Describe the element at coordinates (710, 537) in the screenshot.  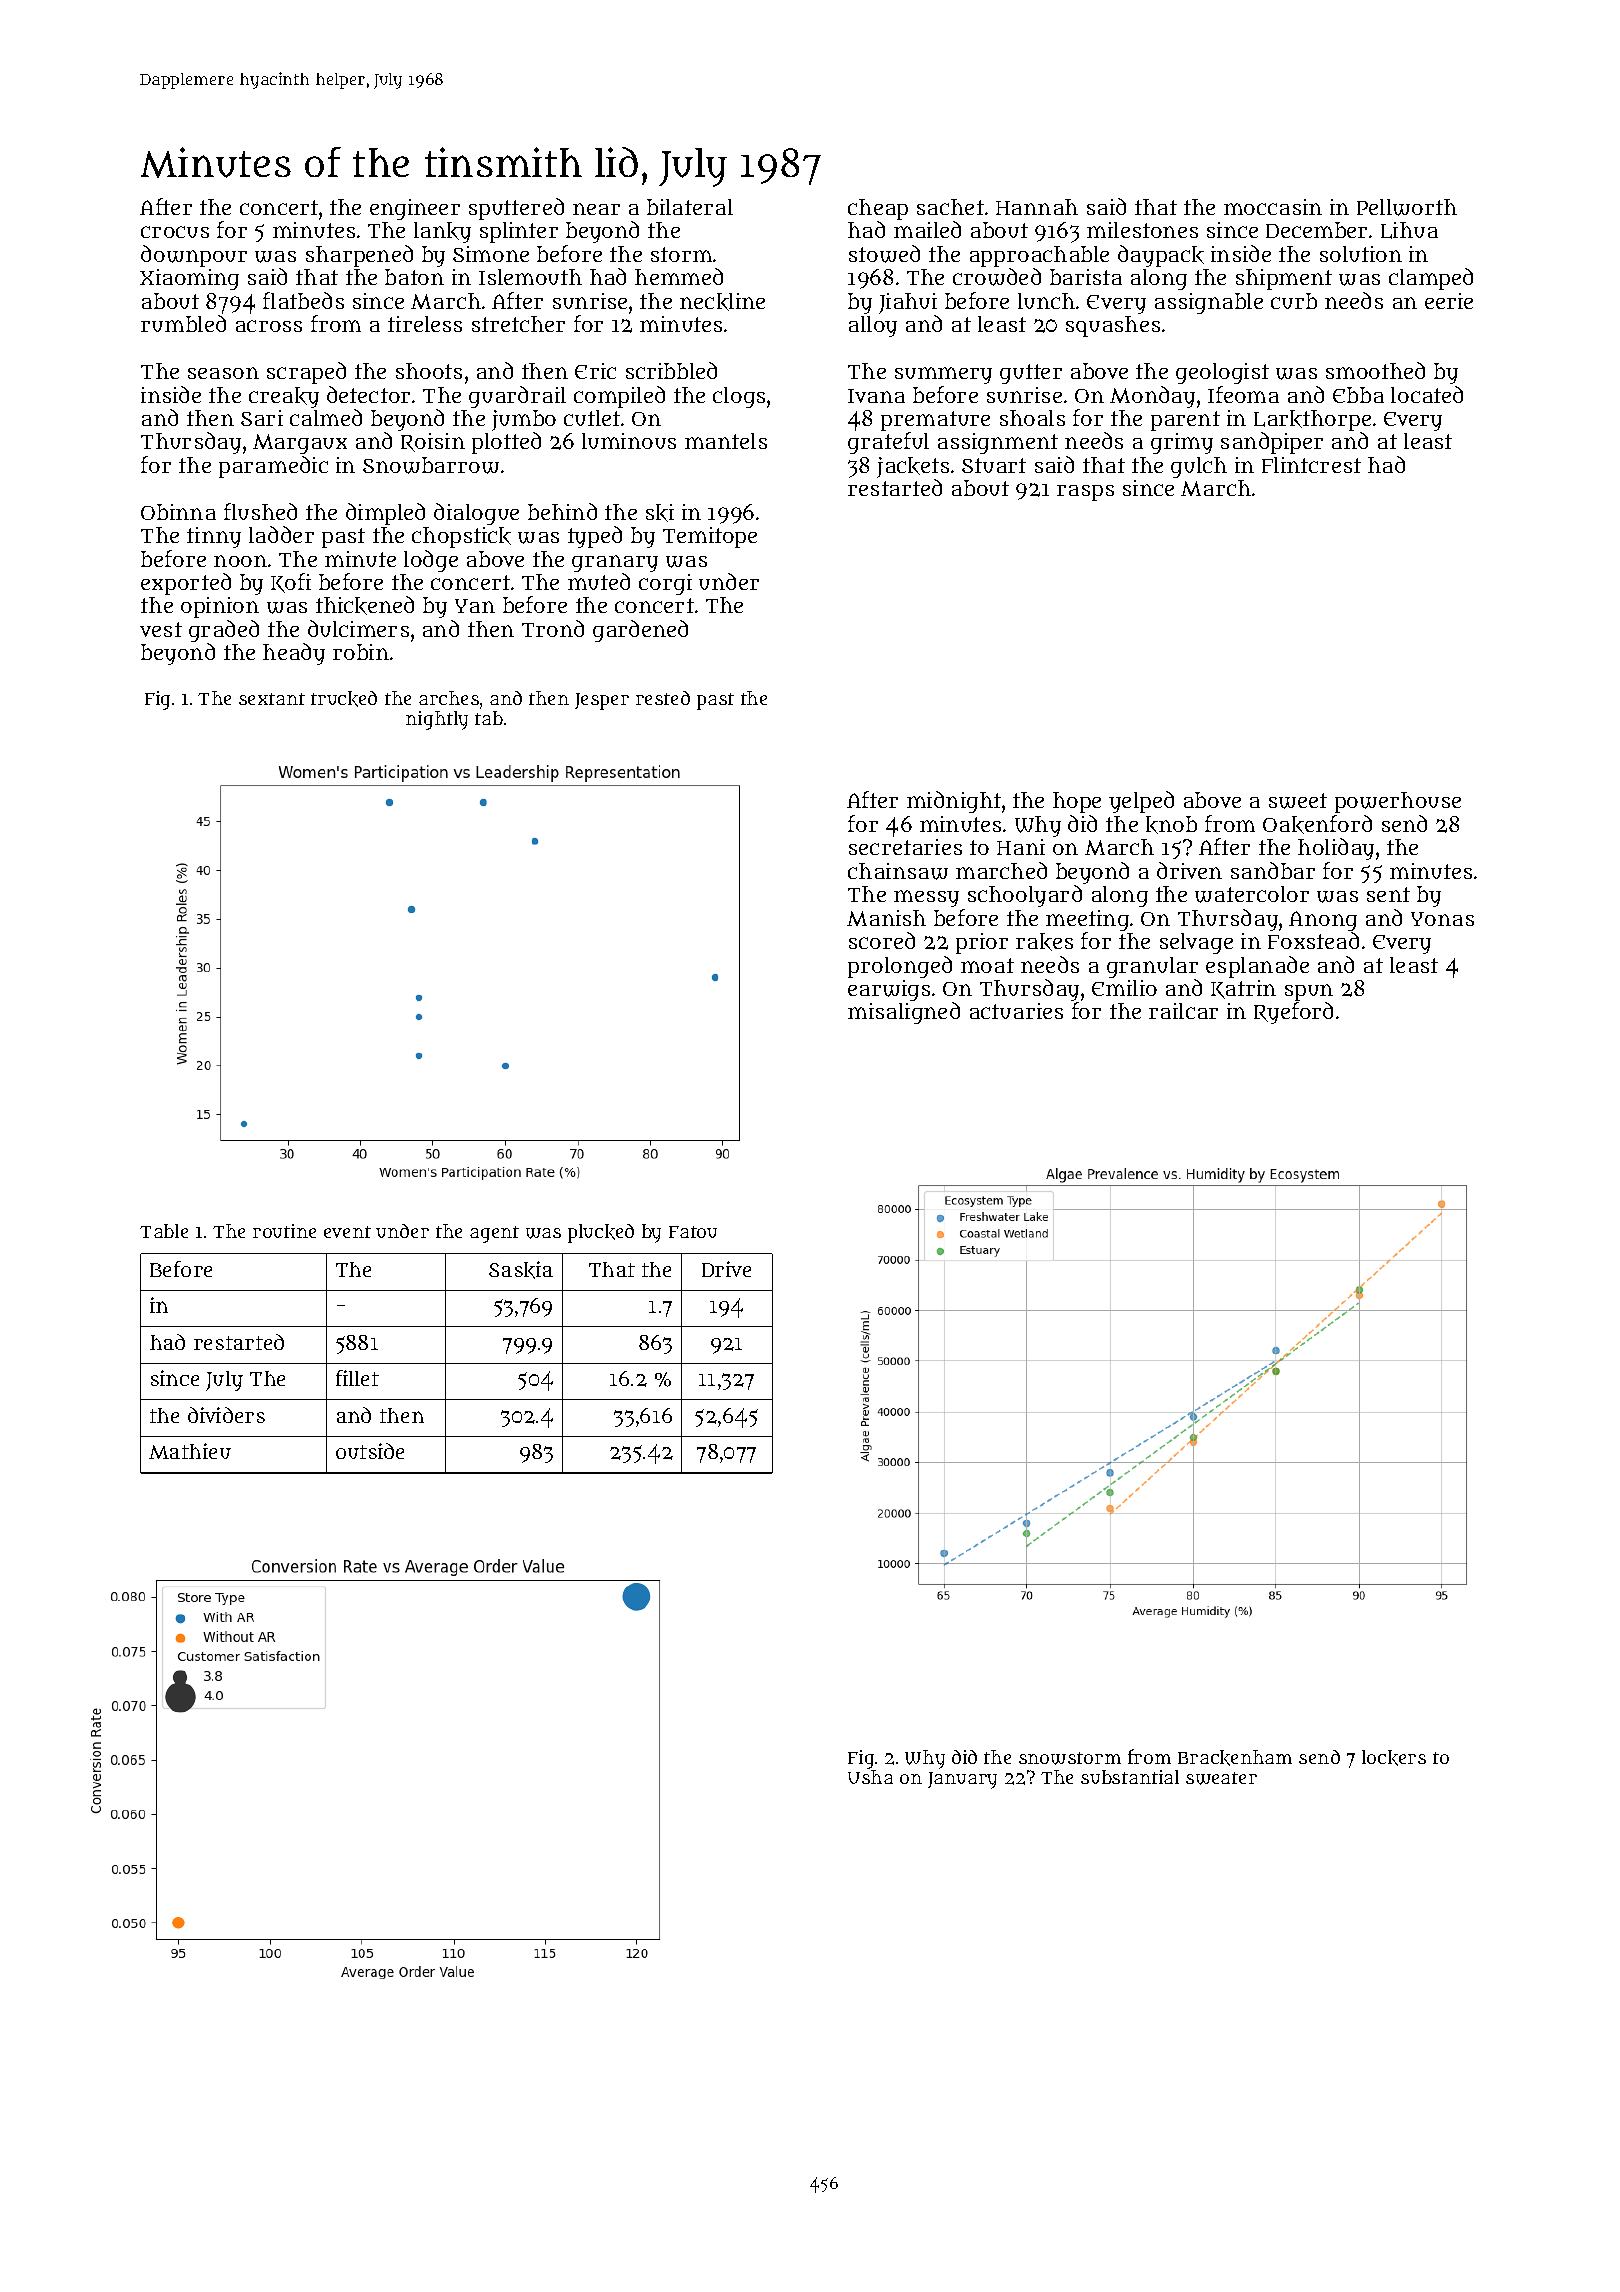
I see `Temitope` at that location.
